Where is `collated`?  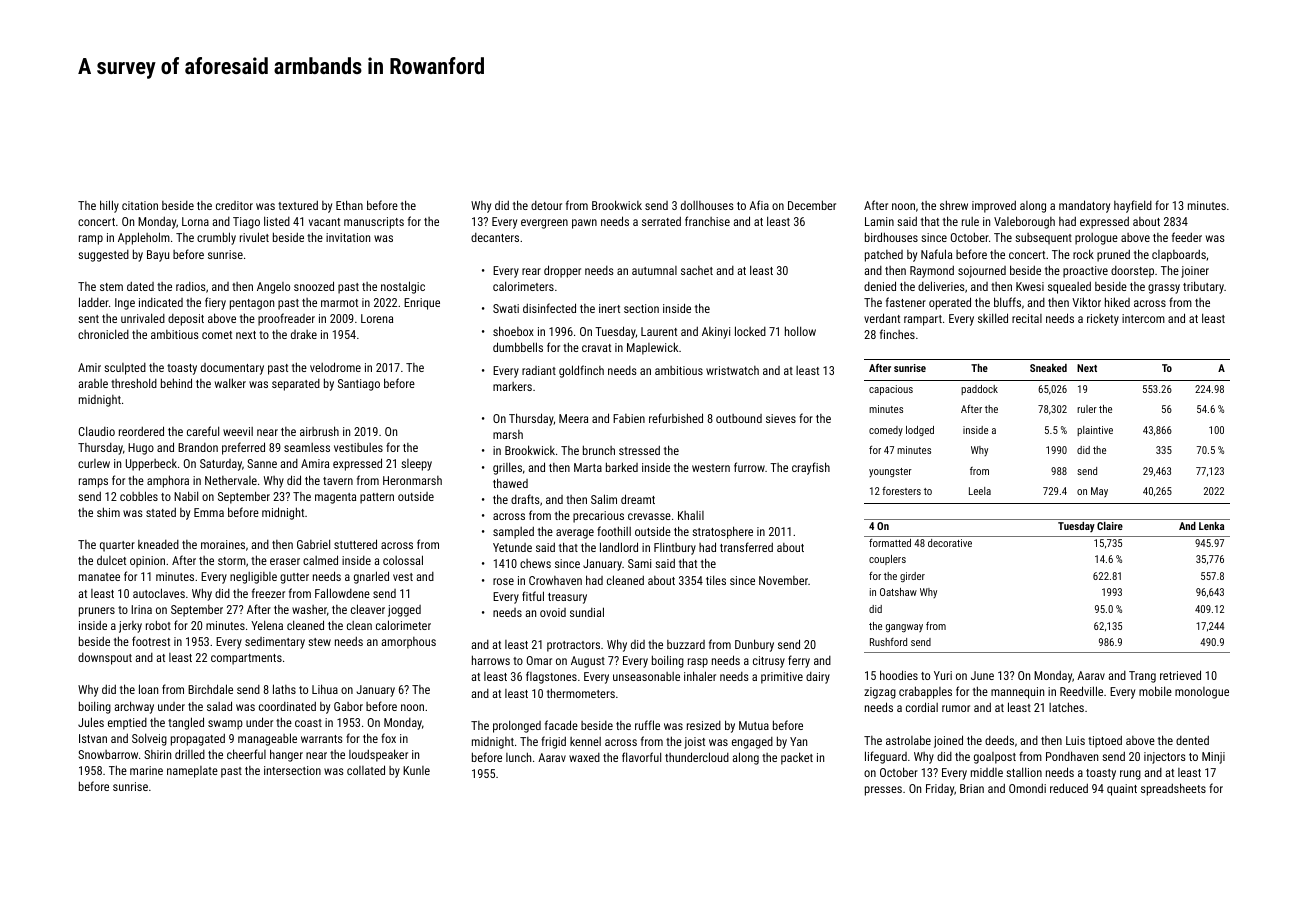
collated is located at coordinates (366, 770).
